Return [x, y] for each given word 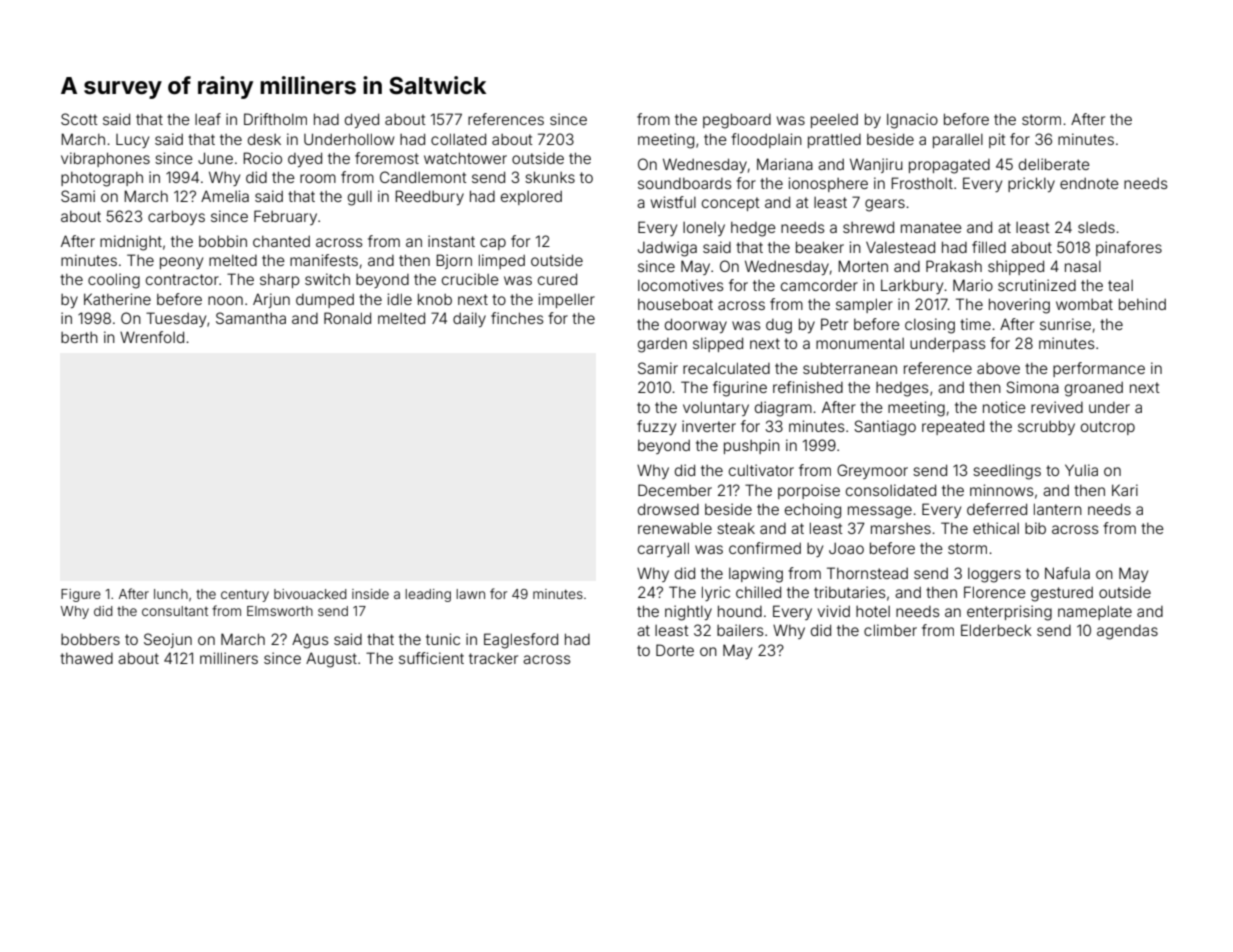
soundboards [685, 183]
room [318, 178]
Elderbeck [996, 630]
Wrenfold [152, 337]
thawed [86, 658]
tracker [493, 658]
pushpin [752, 446]
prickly [1031, 184]
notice [1004, 407]
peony [181, 263]
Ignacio [912, 121]
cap [493, 244]
